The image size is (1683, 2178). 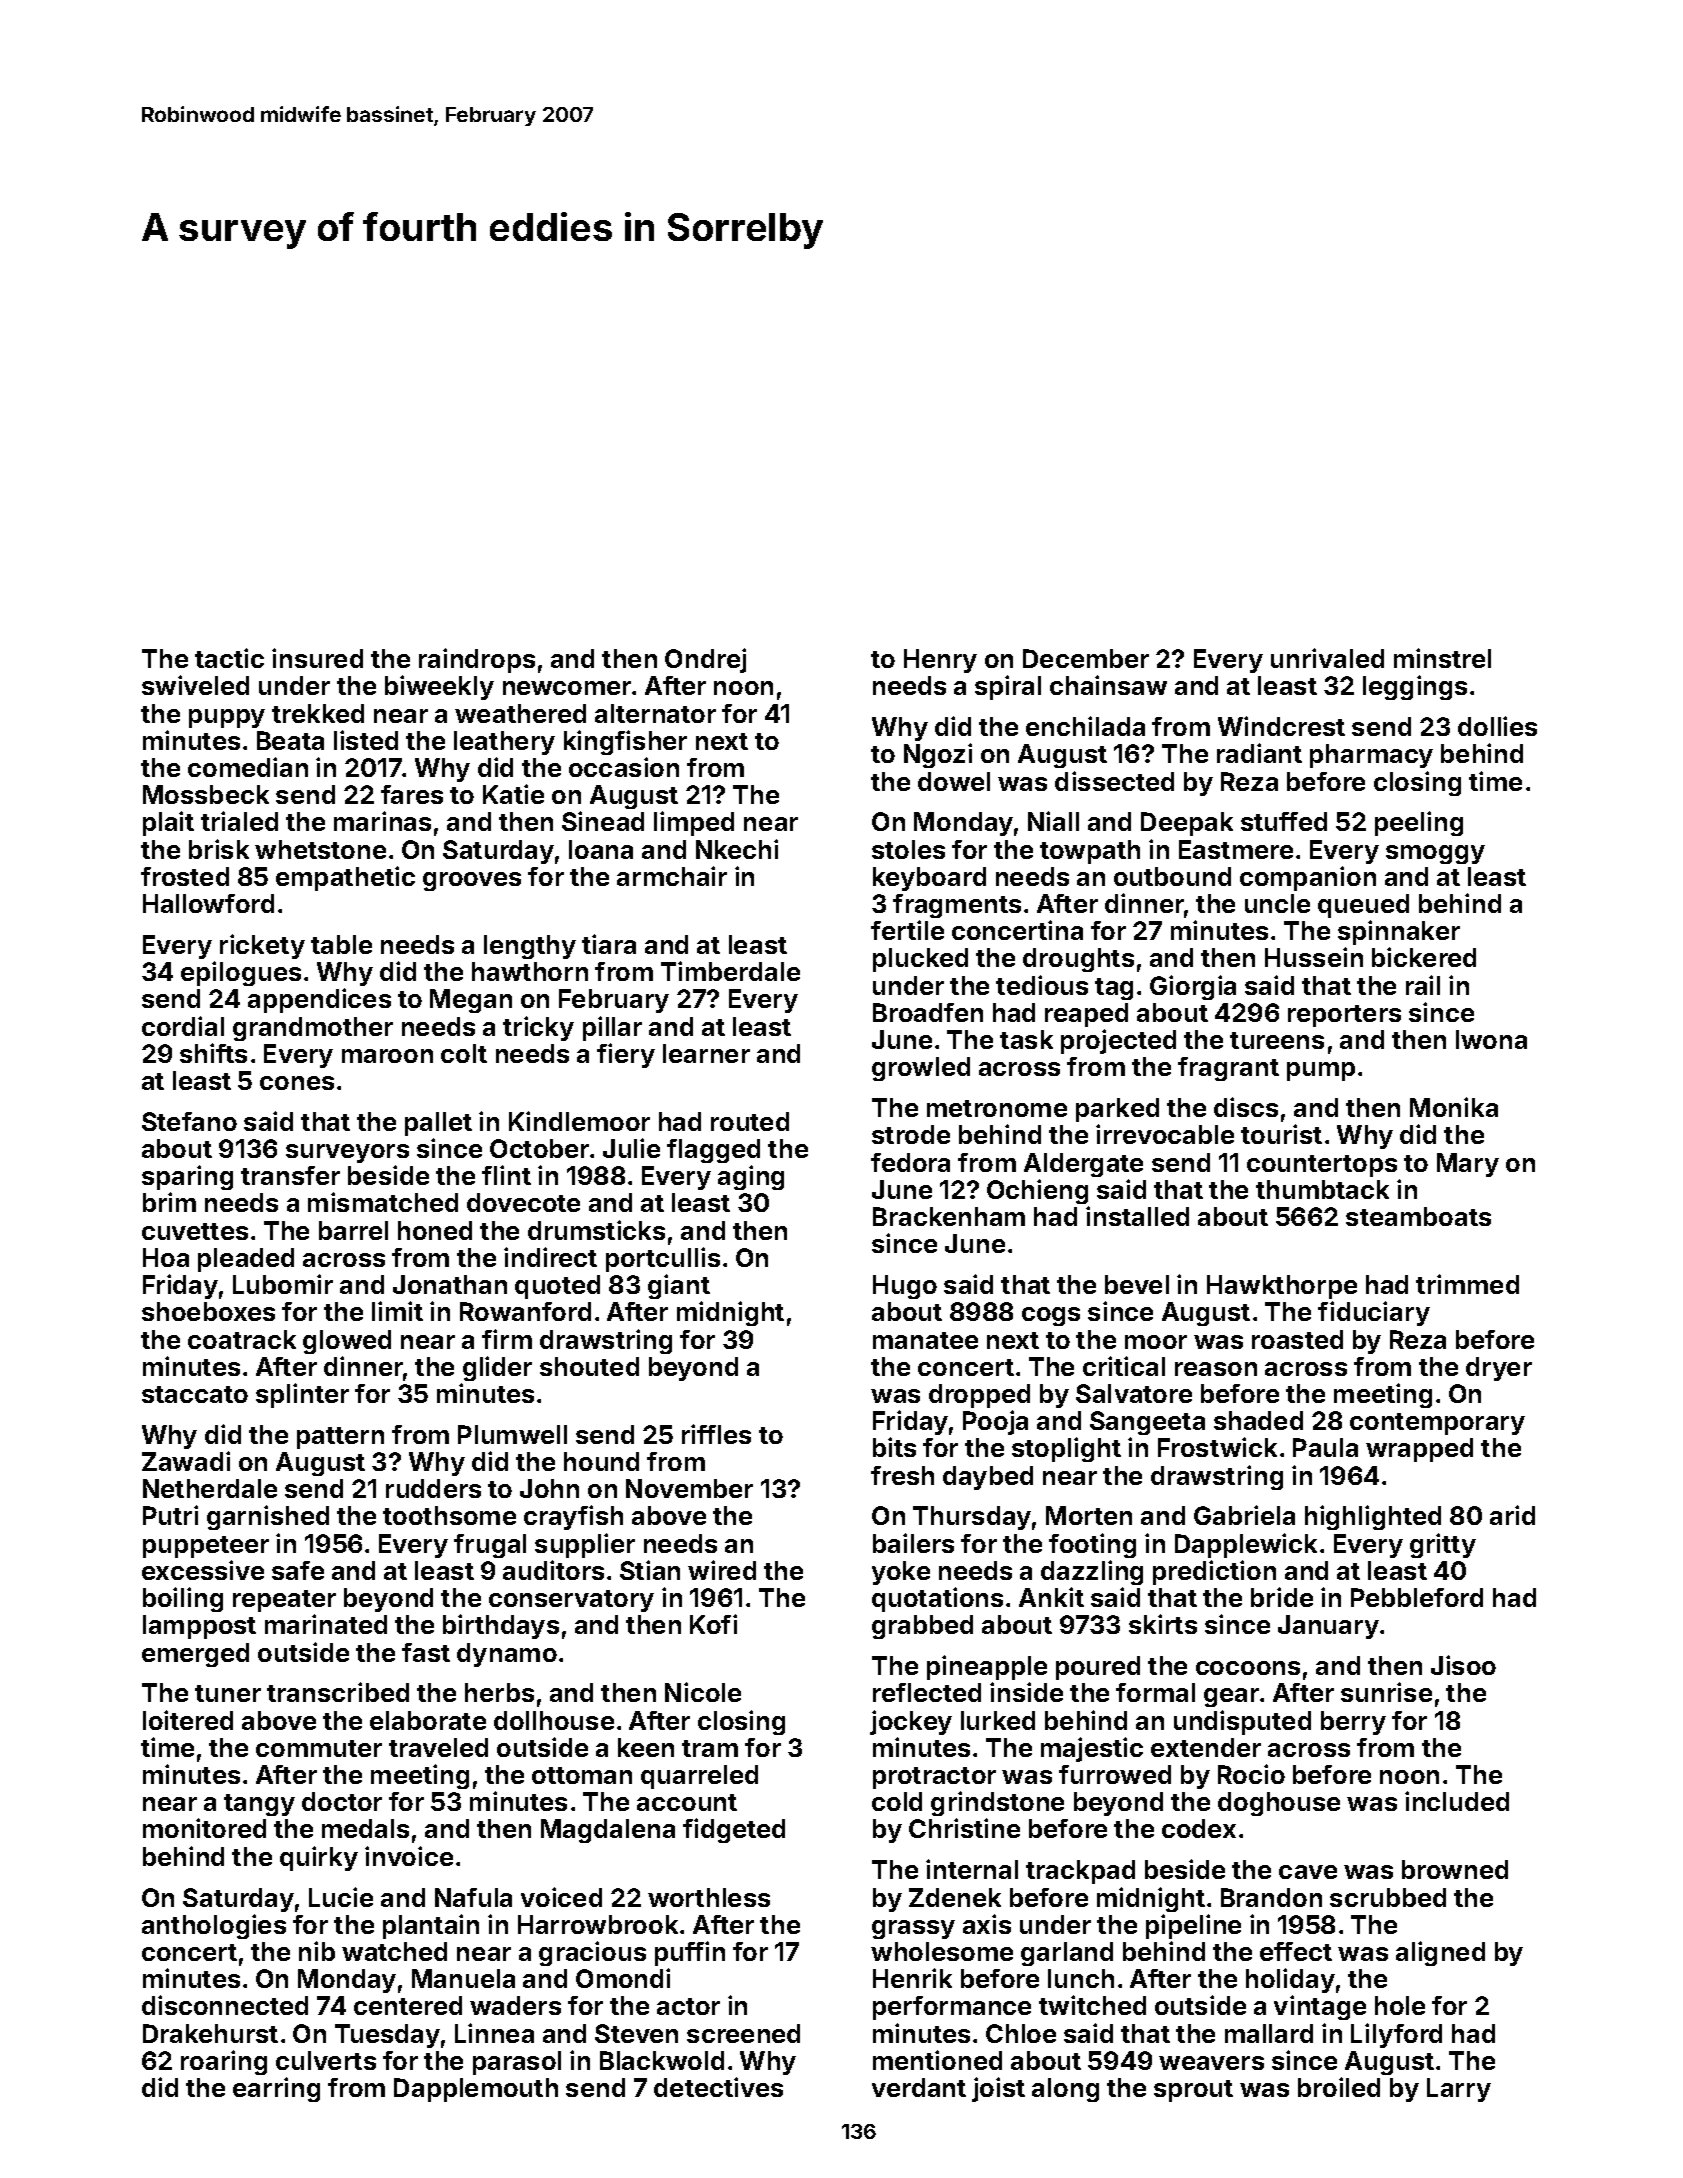 I want to click on minstrel, so click(x=1442, y=658).
